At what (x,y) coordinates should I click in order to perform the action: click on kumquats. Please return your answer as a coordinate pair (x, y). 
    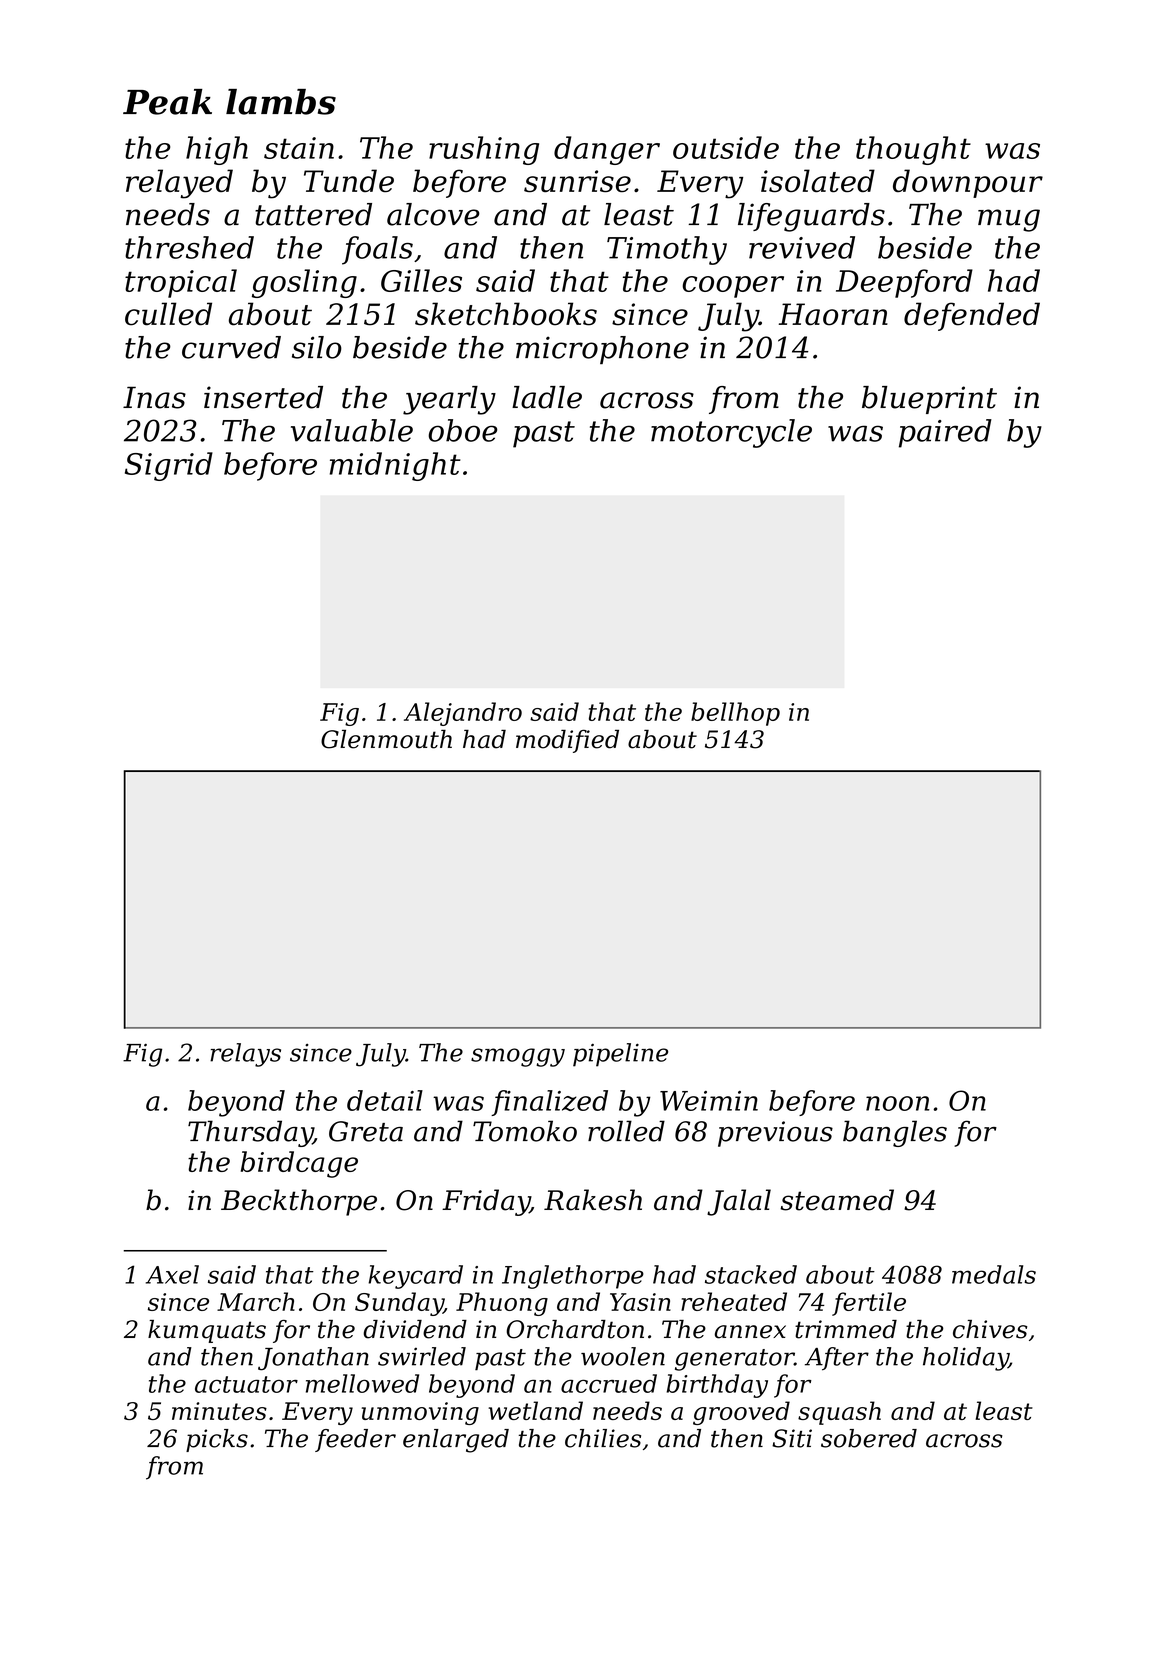
    Looking at the image, I should click on (207, 1331).
